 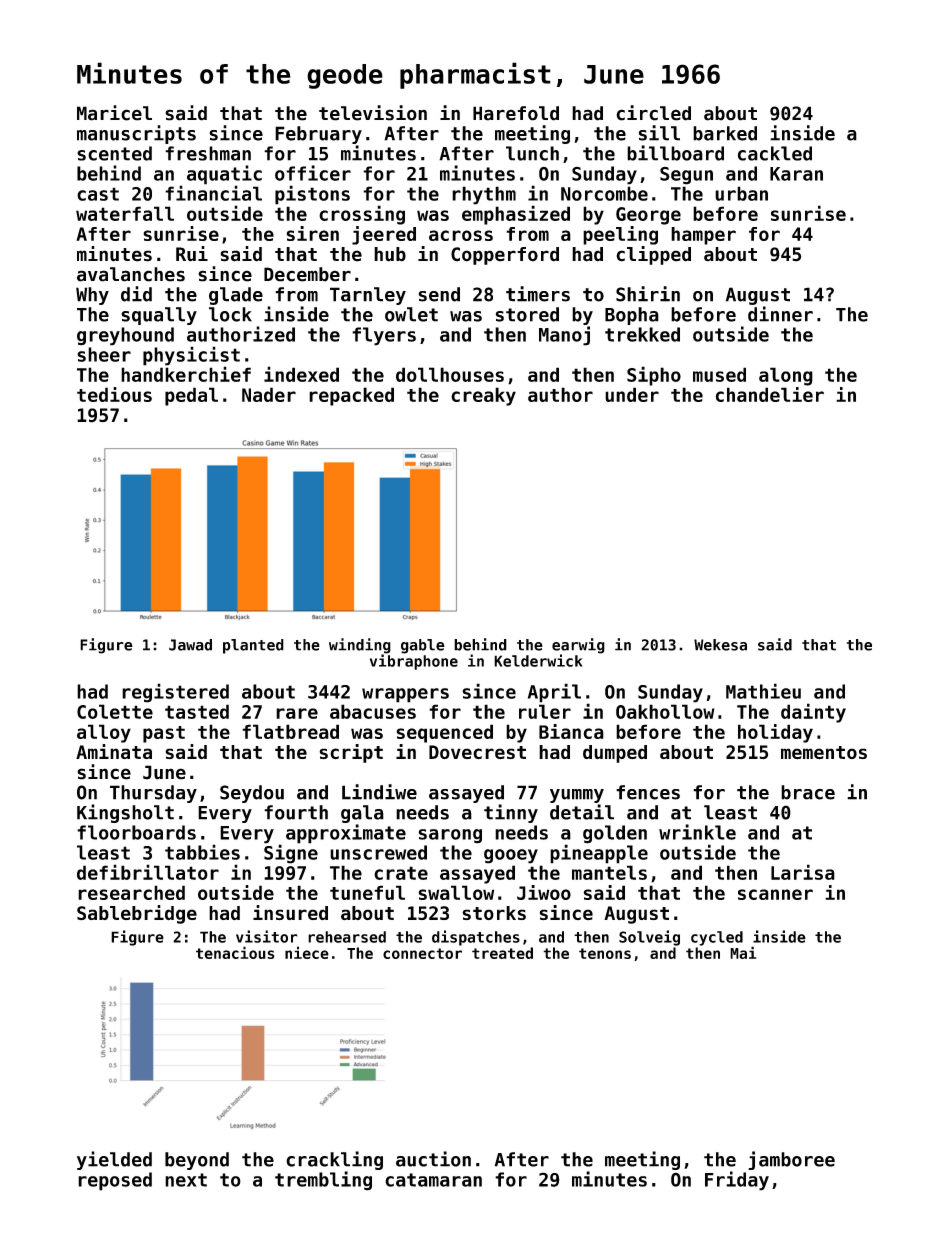 I want to click on Jawad, so click(x=190, y=645).
